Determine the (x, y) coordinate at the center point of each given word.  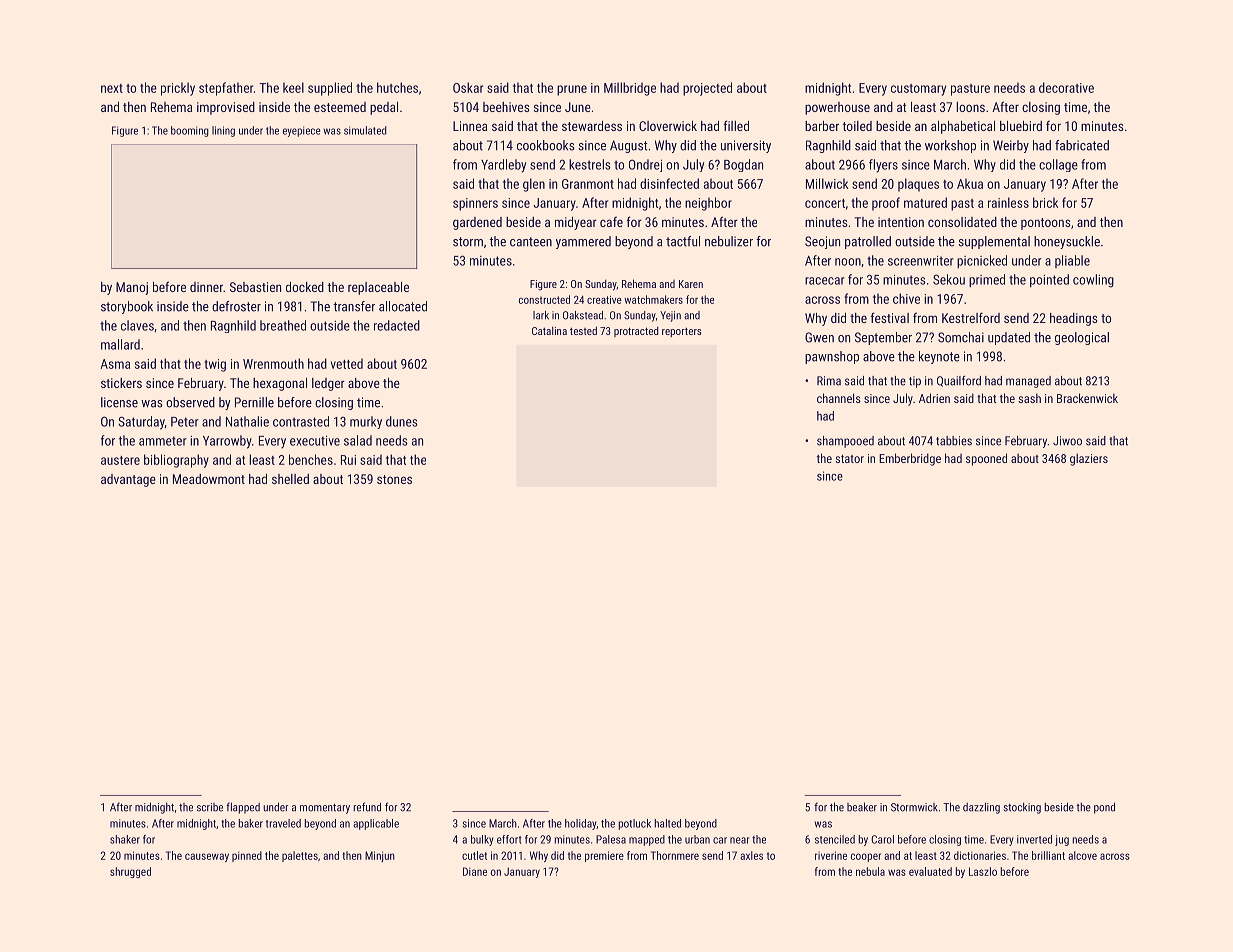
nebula (870, 871)
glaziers (1089, 459)
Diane (475, 871)
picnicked (982, 261)
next (112, 88)
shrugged (130, 872)
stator (849, 459)
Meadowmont (209, 479)
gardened (477, 223)
